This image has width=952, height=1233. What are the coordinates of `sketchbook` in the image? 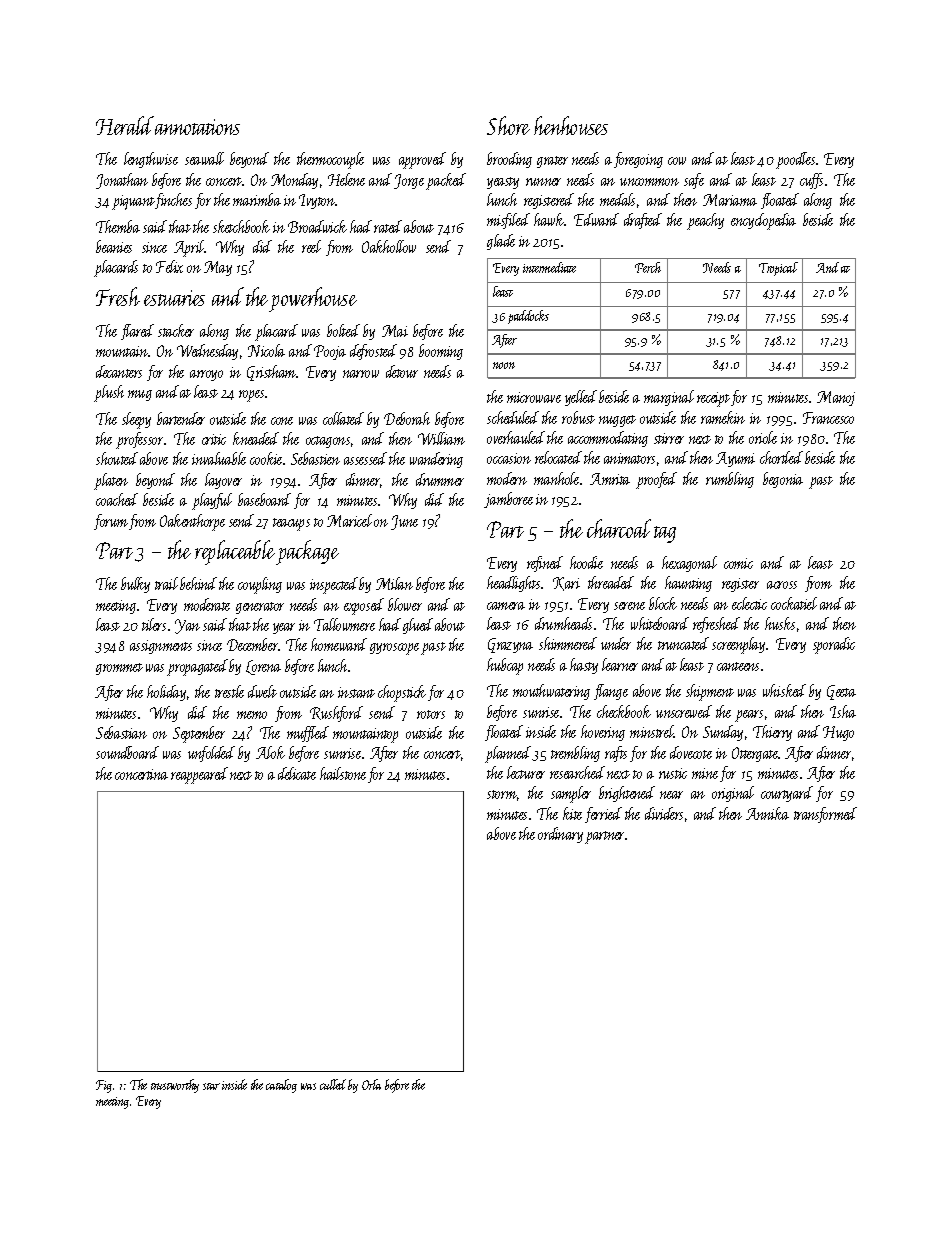 It's located at (241, 226).
